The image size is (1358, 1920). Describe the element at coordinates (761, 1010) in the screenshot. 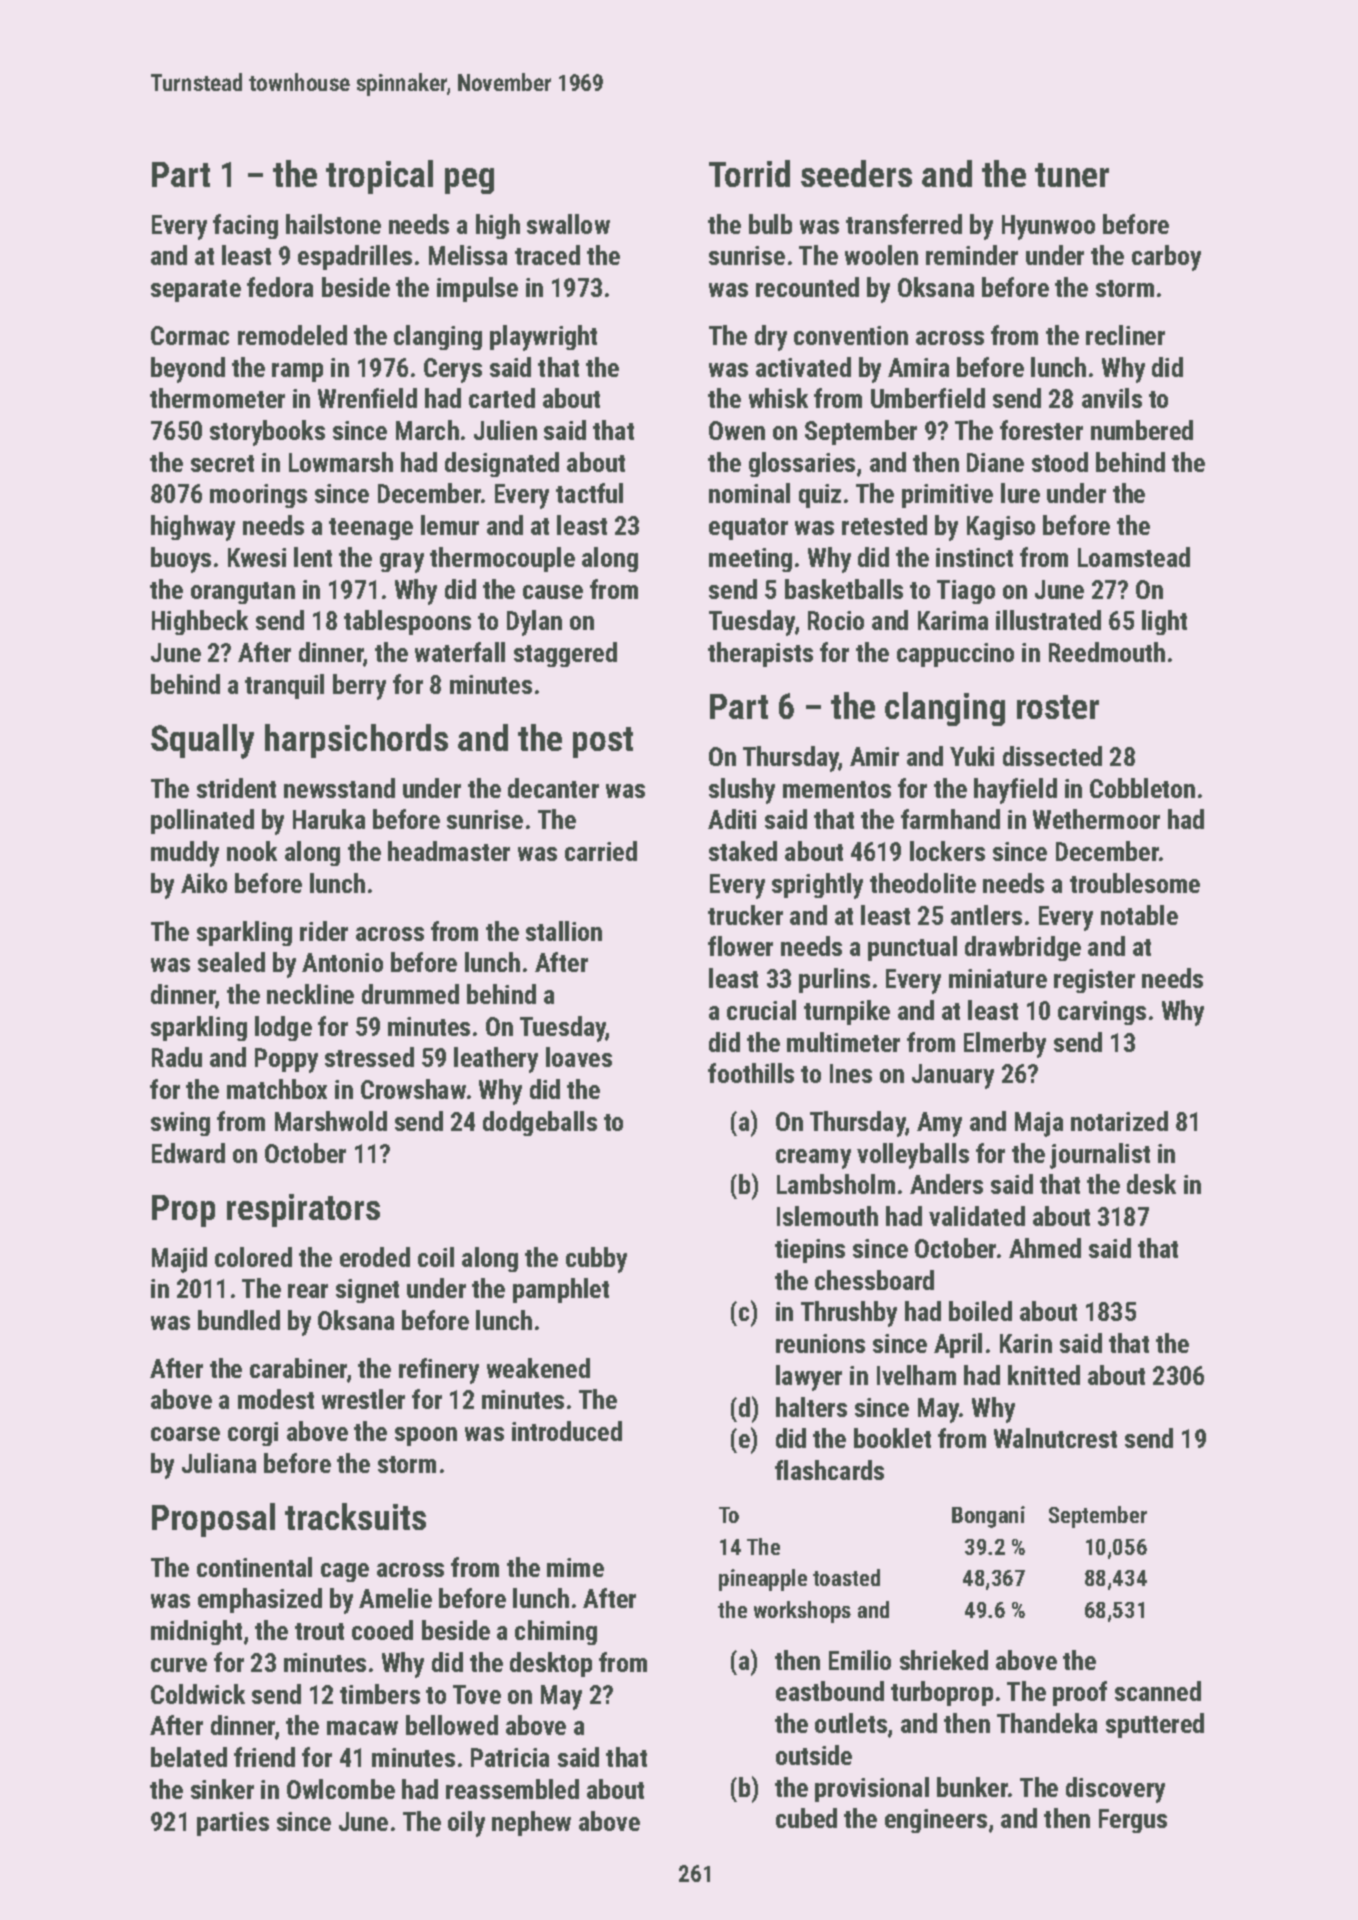

I see `crucial` at that location.
